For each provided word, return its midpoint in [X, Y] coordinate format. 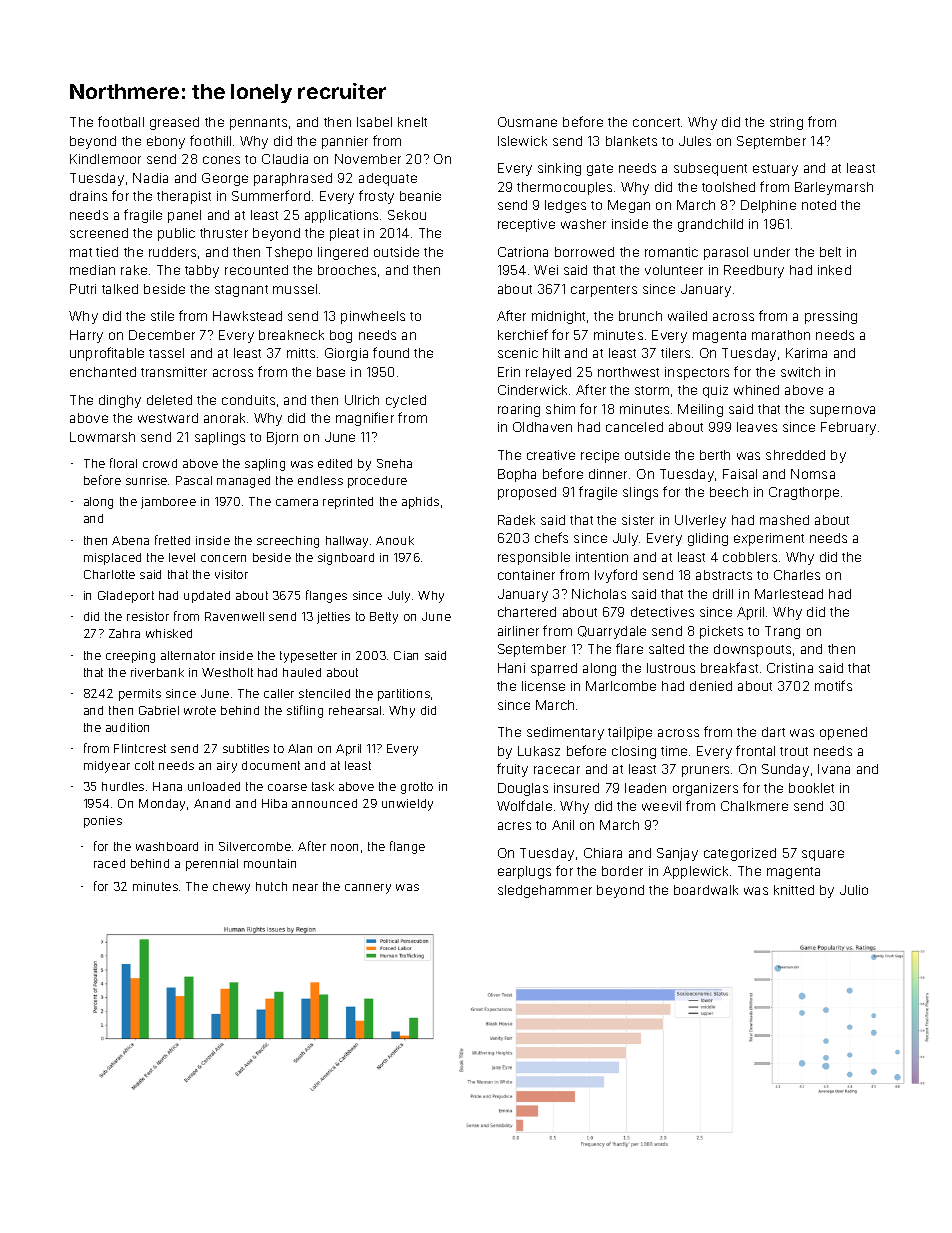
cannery [368, 889]
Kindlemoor [105, 159]
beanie [420, 196]
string [786, 123]
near [305, 887]
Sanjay [677, 854]
